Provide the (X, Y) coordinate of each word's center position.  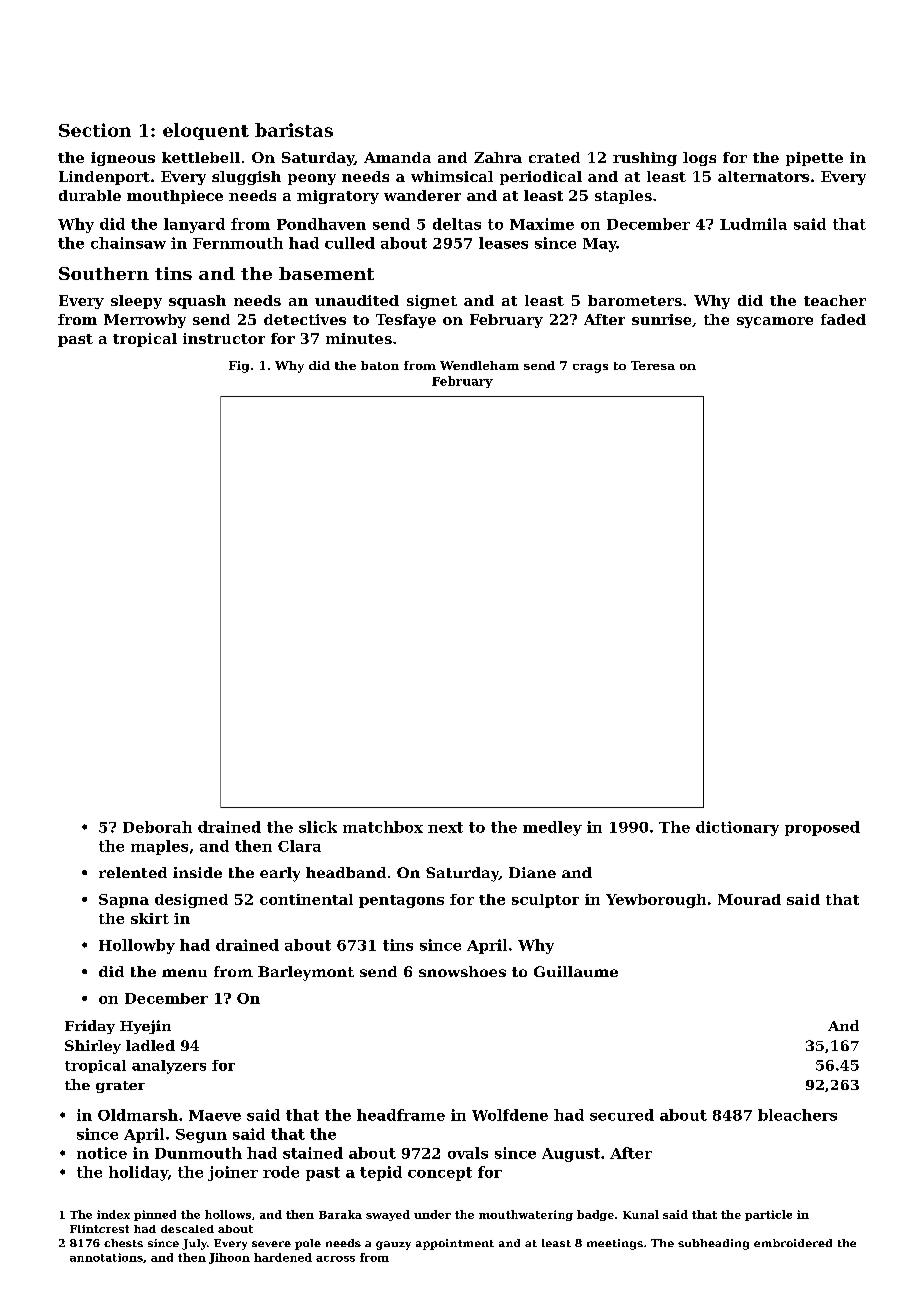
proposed (822, 828)
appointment (455, 1244)
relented (133, 872)
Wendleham (479, 365)
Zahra (498, 157)
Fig (239, 367)
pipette (814, 159)
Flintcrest (99, 1229)
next (445, 827)
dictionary (737, 828)
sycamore (775, 322)
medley (552, 828)
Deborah (157, 827)
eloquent (206, 131)
